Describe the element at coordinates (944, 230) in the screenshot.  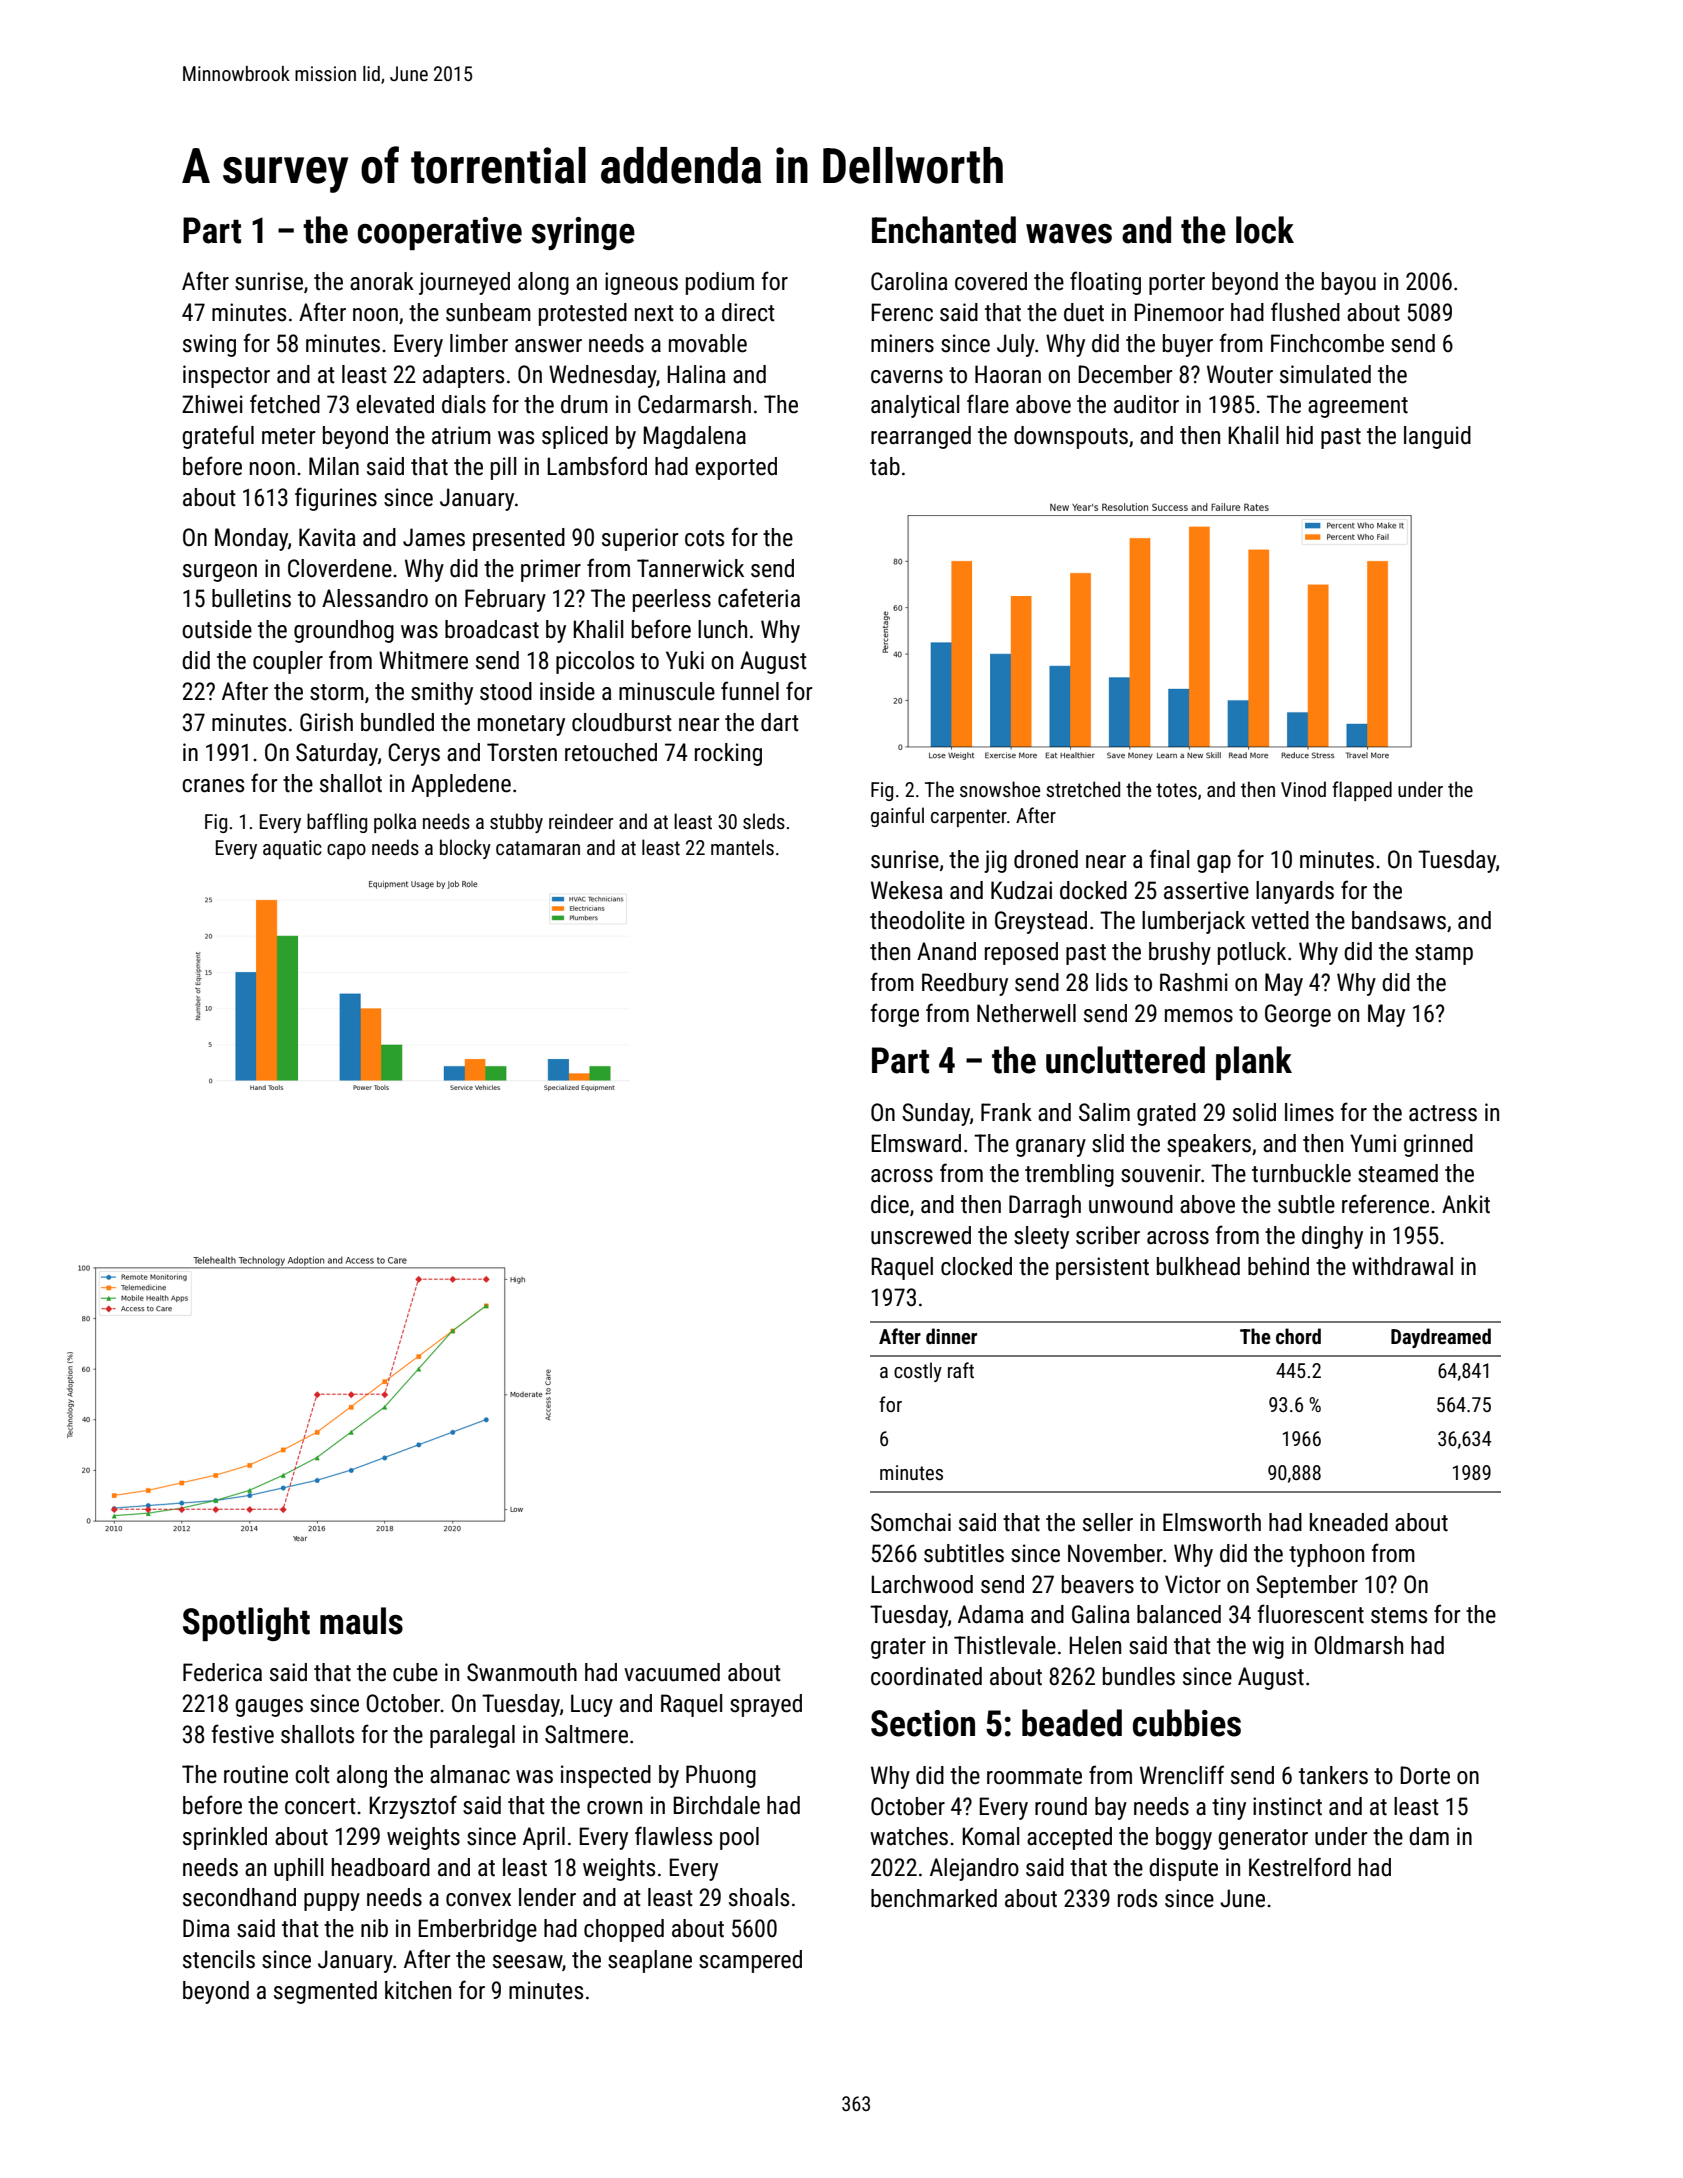
I see `Enchanted` at that location.
